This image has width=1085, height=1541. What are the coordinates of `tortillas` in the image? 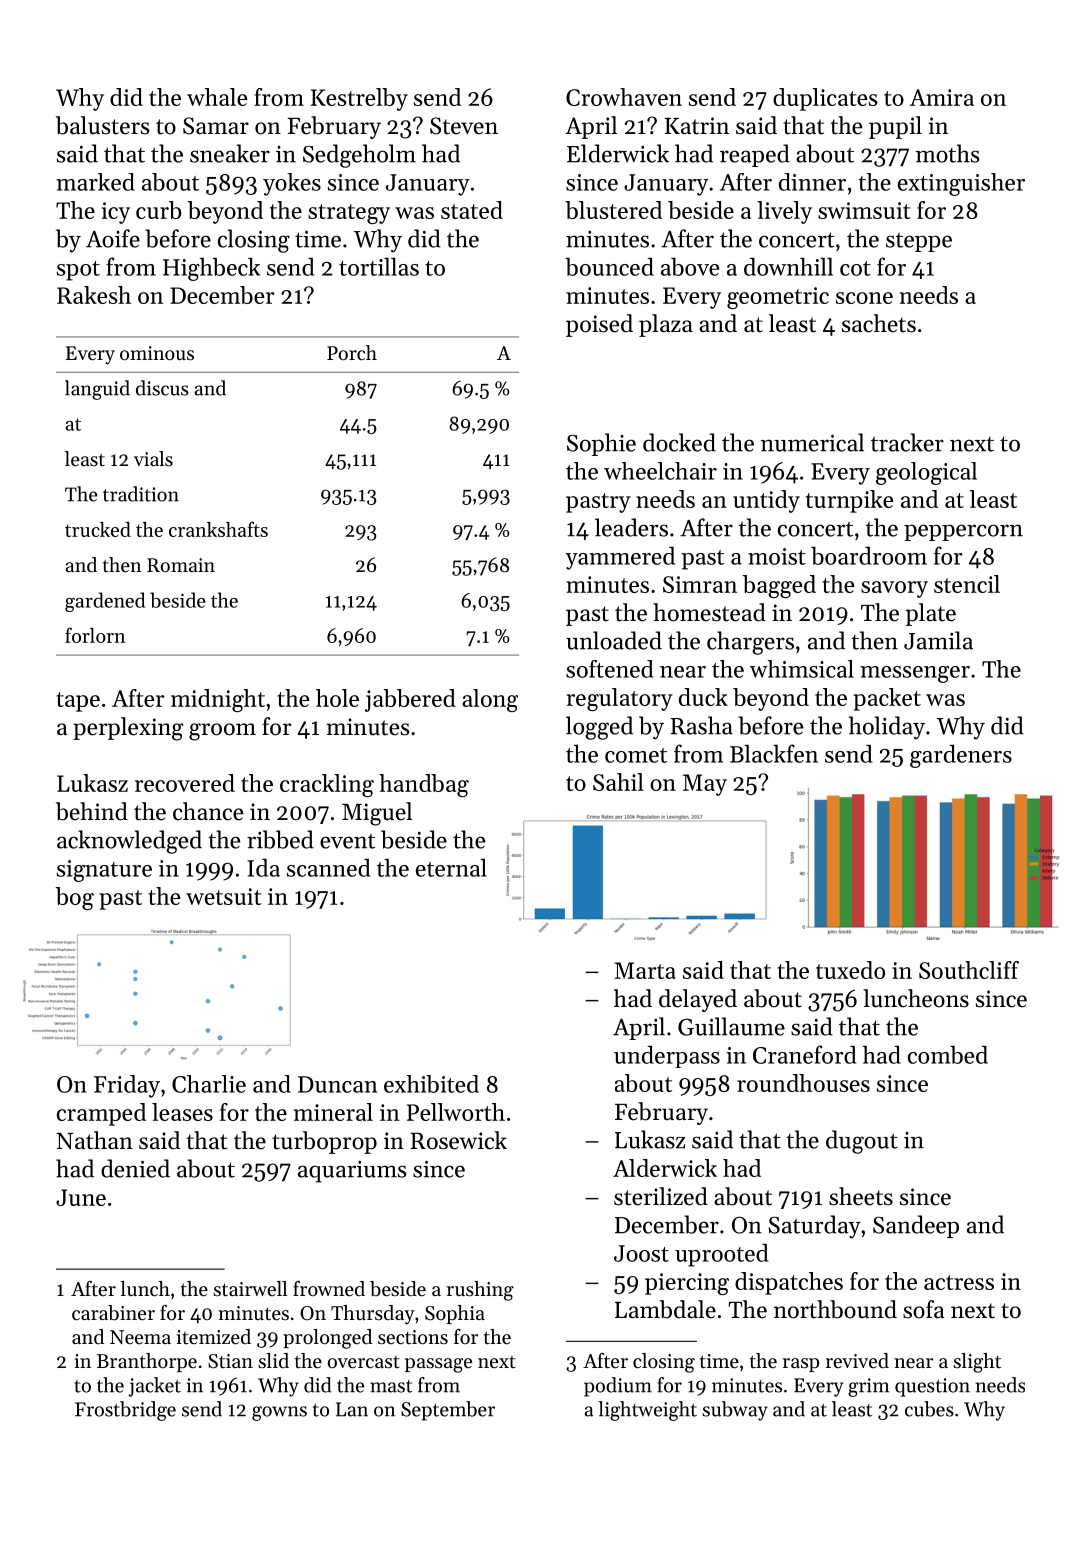 It's located at (379, 266).
